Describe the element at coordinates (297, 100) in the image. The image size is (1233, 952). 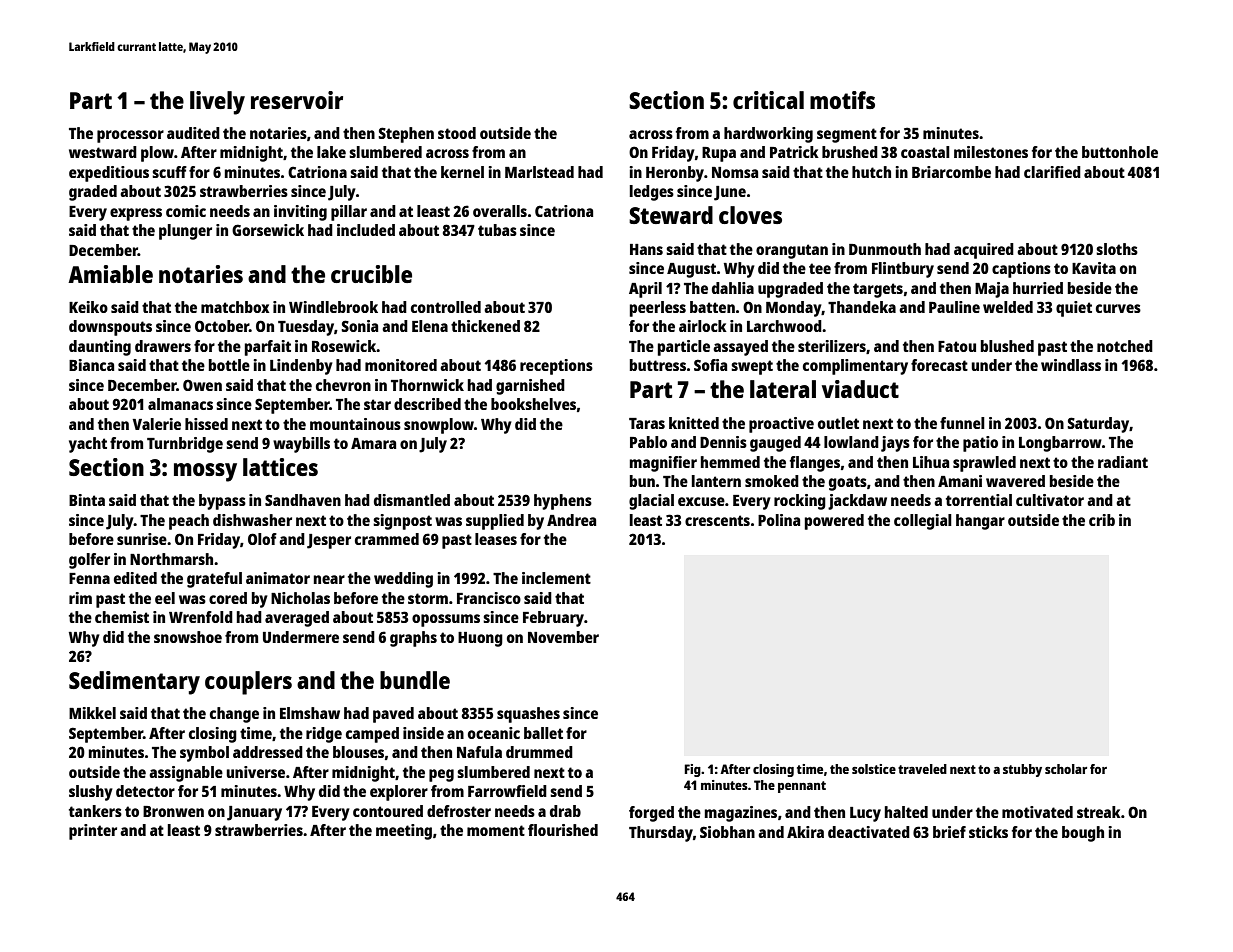
I see `reservoir` at that location.
